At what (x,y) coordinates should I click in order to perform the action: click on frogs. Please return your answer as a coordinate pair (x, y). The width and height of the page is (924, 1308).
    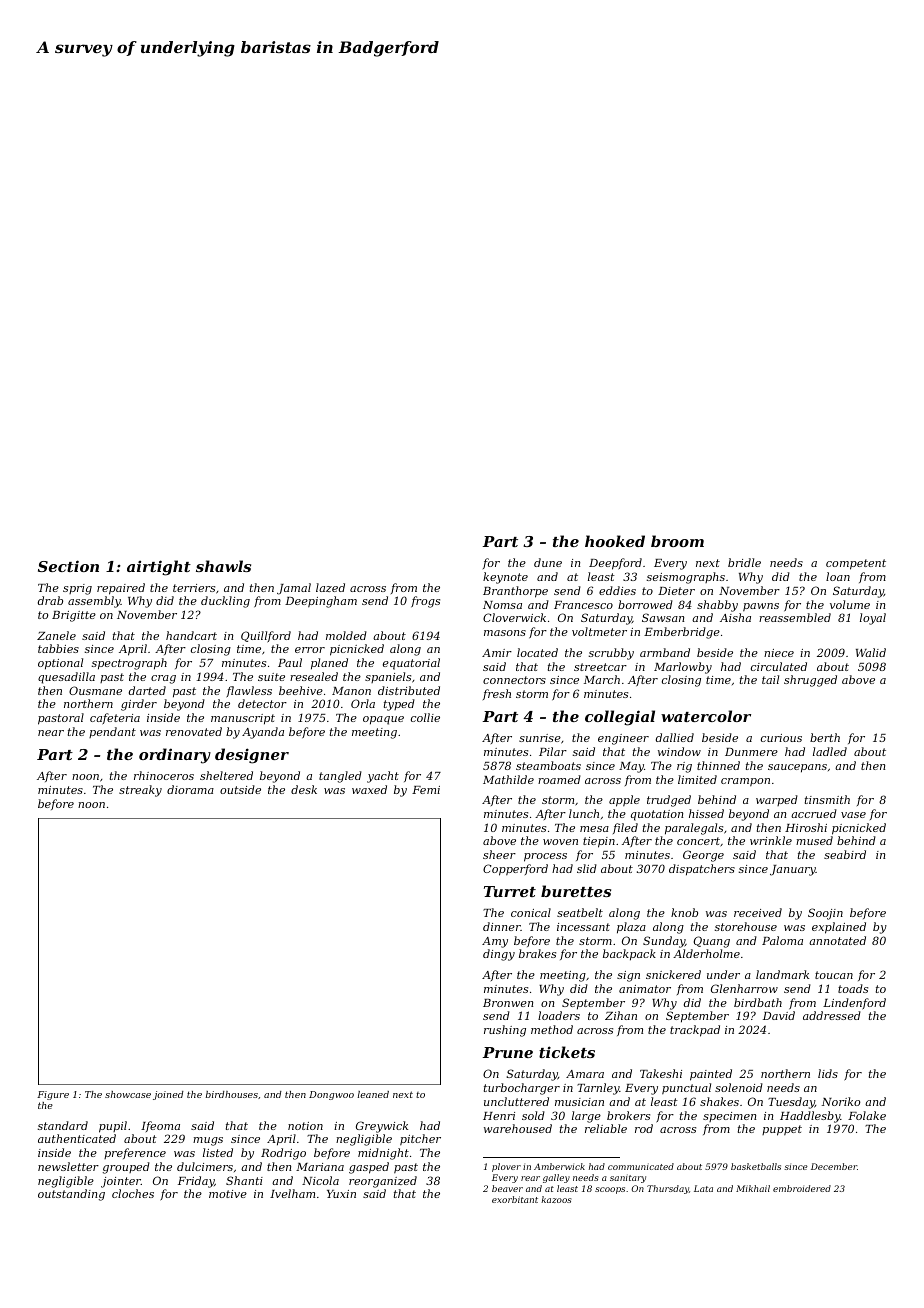
    Looking at the image, I should click on (425, 602).
